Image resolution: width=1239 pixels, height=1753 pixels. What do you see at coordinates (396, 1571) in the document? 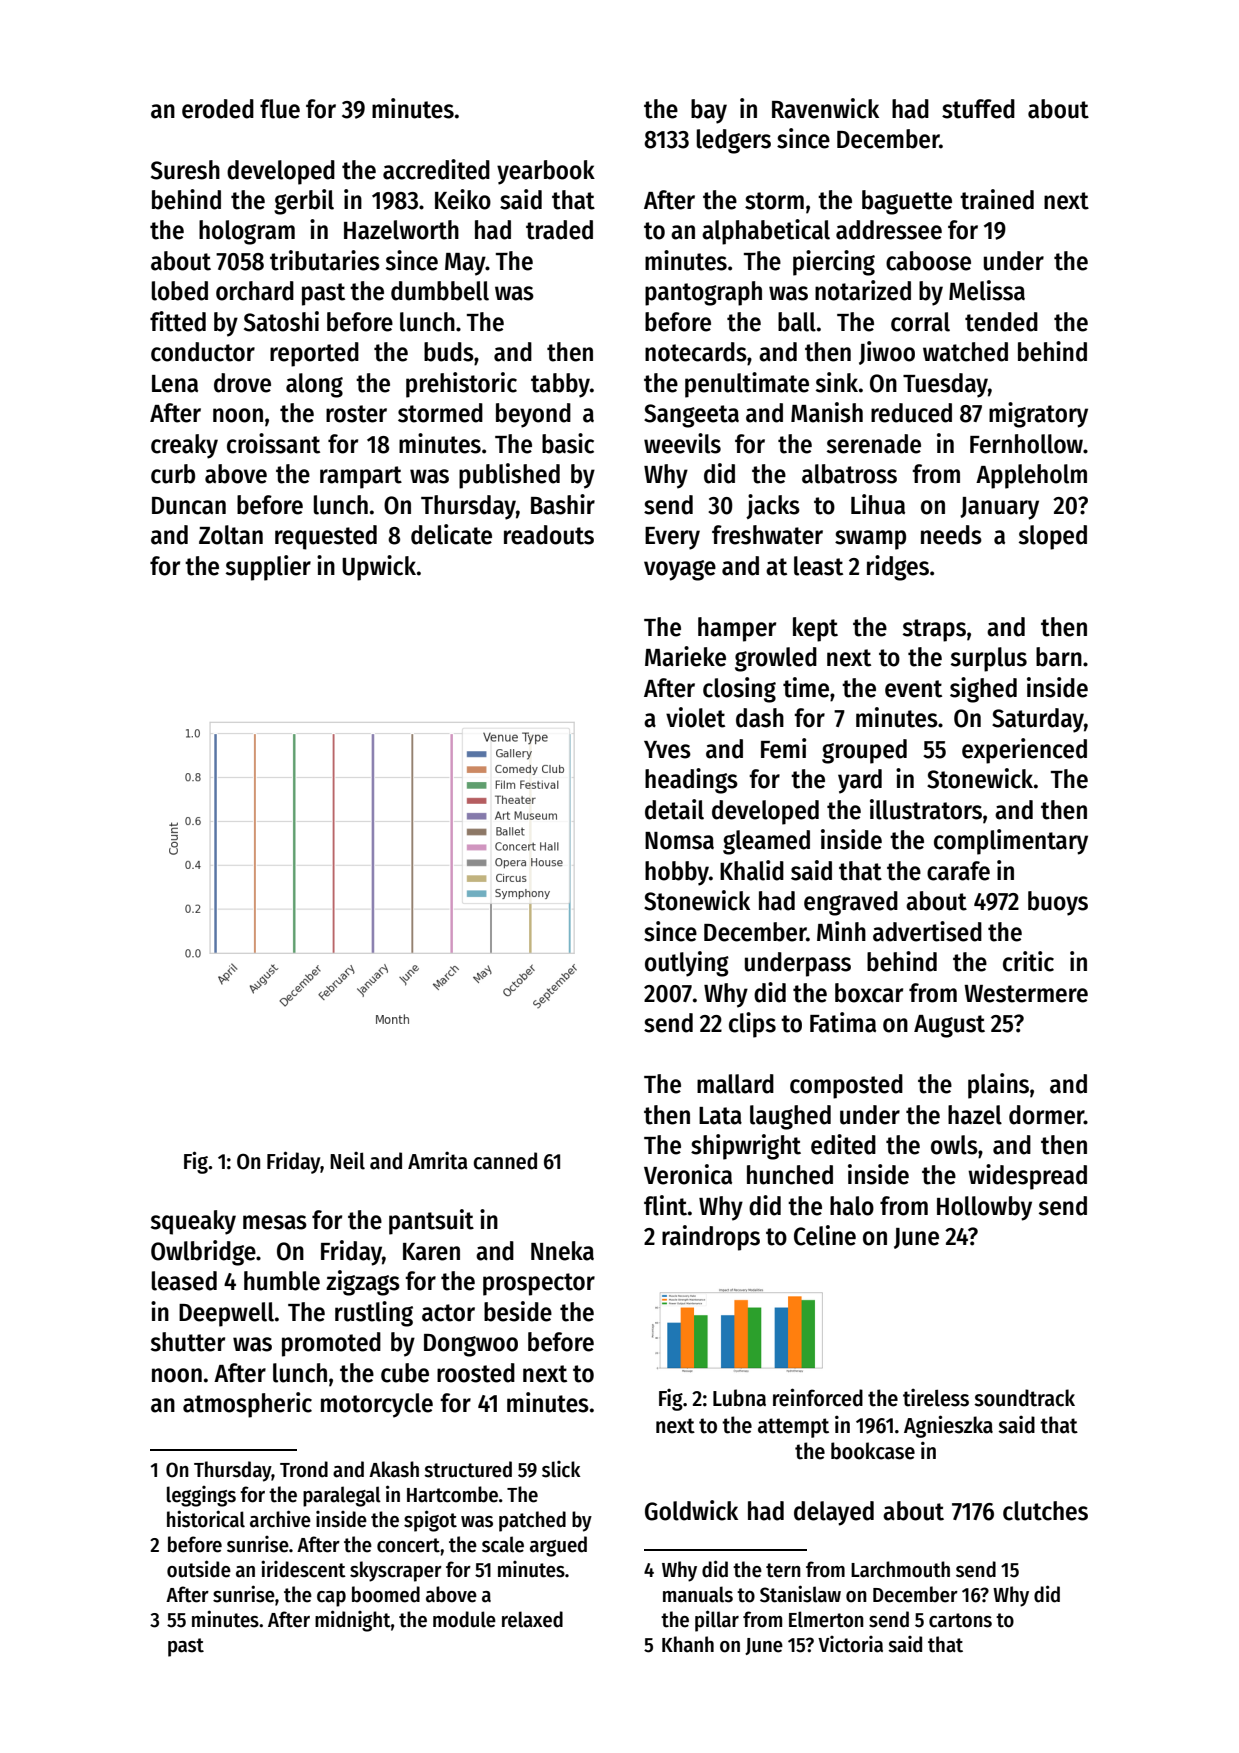
I see `skyscraper` at bounding box center [396, 1571].
